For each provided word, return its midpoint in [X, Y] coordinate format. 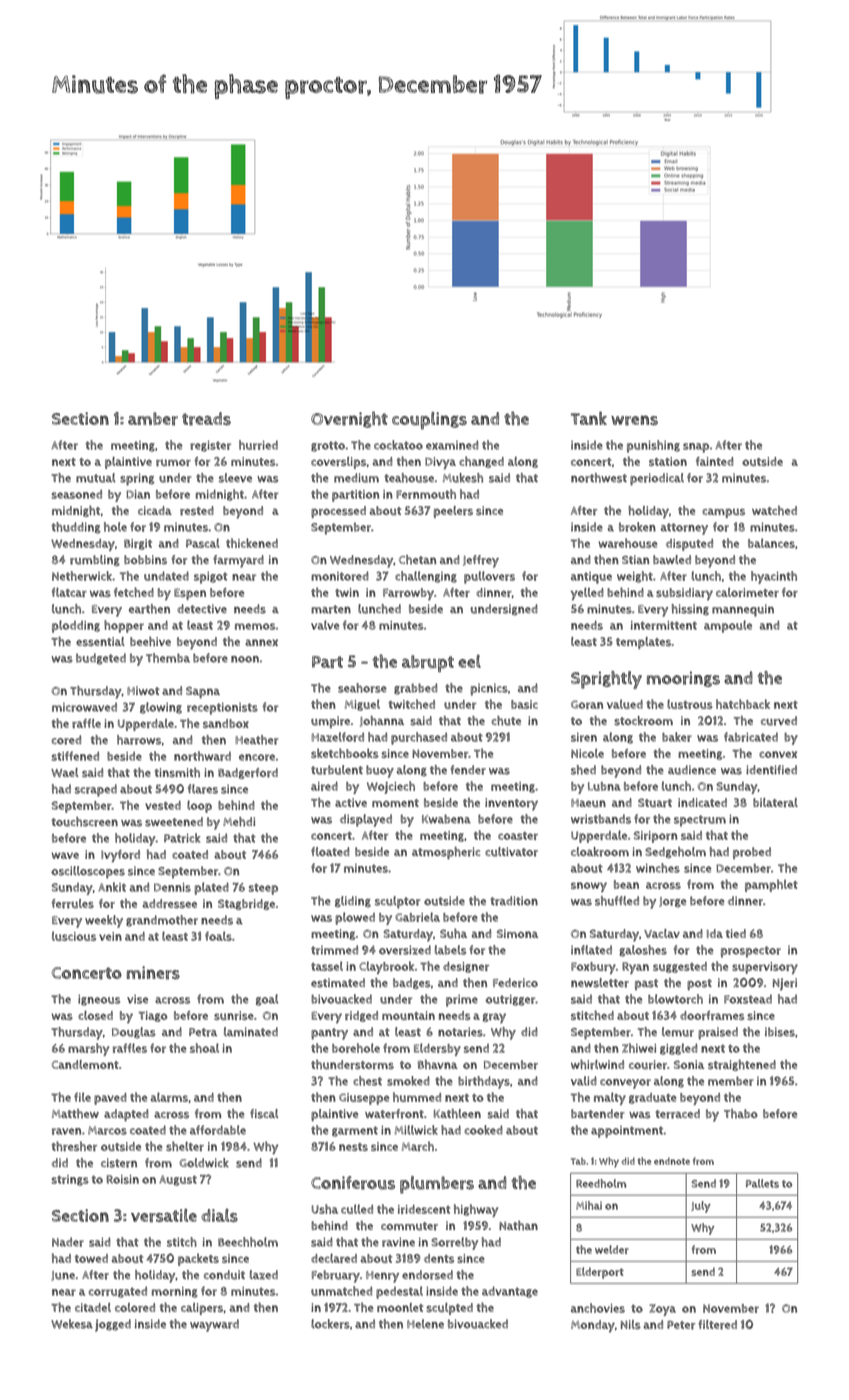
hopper [124, 626]
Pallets [762, 1183]
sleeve [235, 478]
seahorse [362, 688]
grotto [328, 446]
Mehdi [239, 822]
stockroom [643, 721]
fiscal [264, 1114]
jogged [113, 1325]
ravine [398, 1242]
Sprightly [606, 680]
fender [468, 770]
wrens [634, 420]
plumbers [437, 1185]
